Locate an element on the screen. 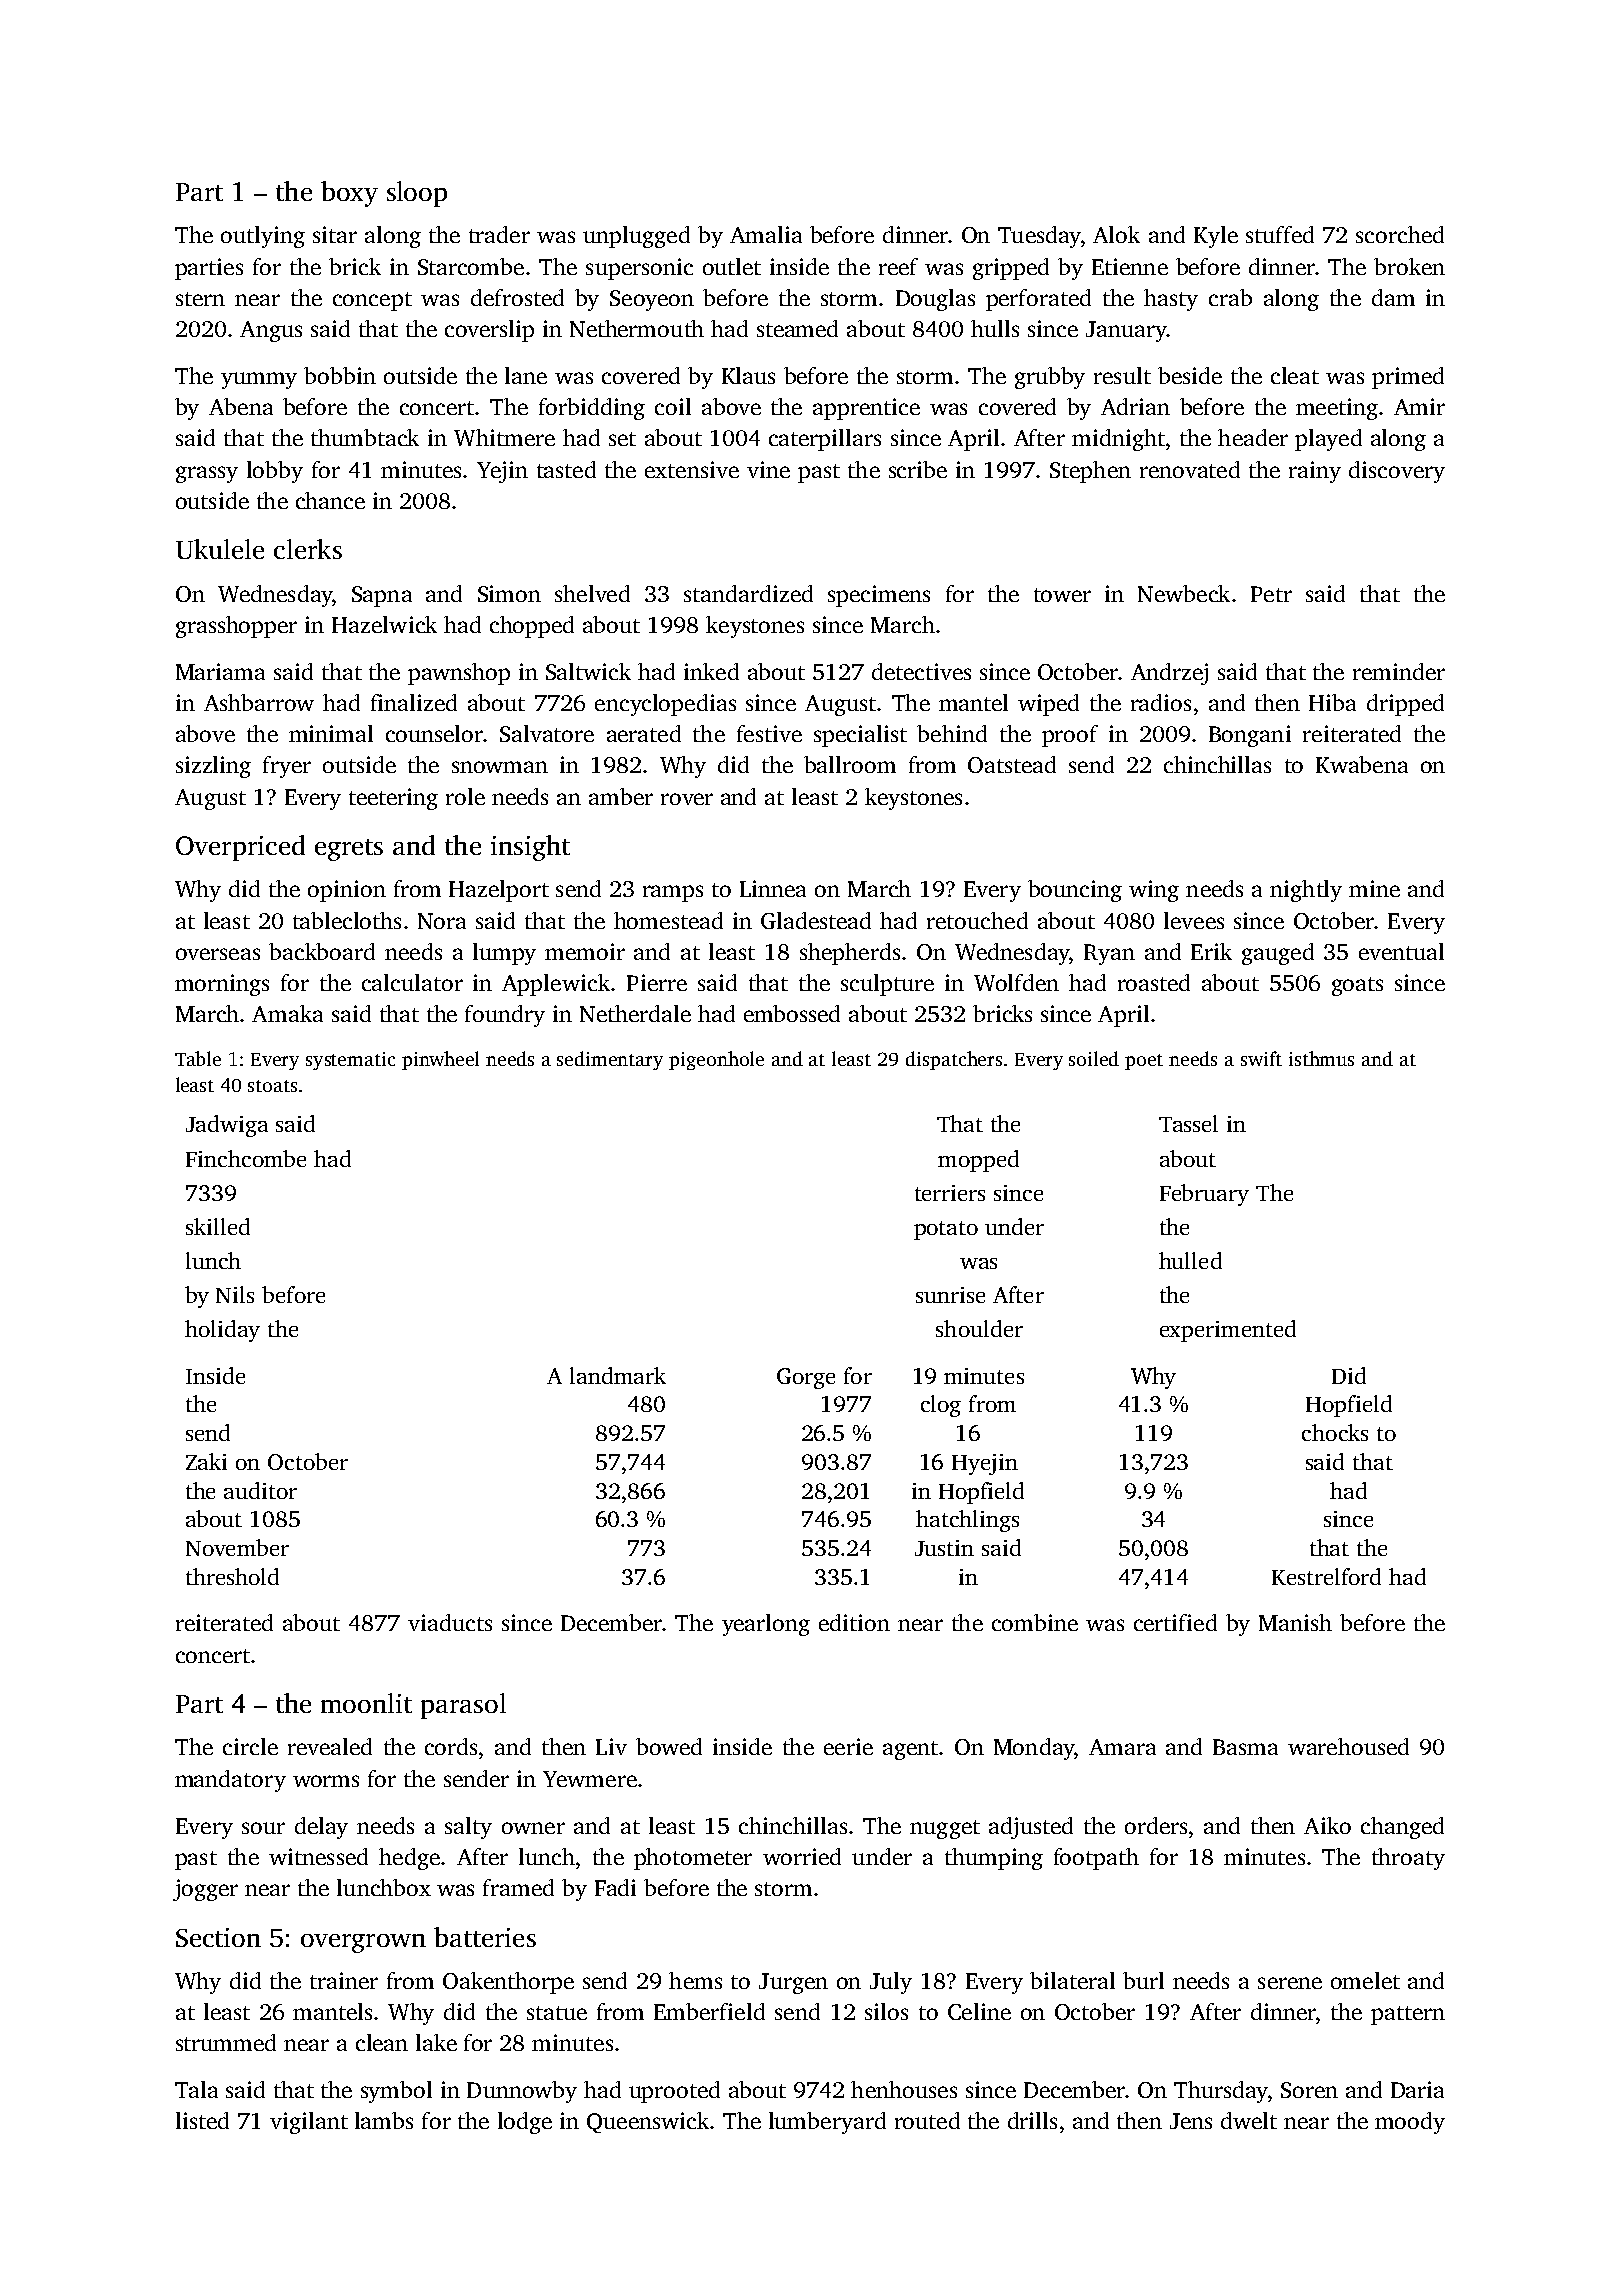  November is located at coordinates (237, 1547).
